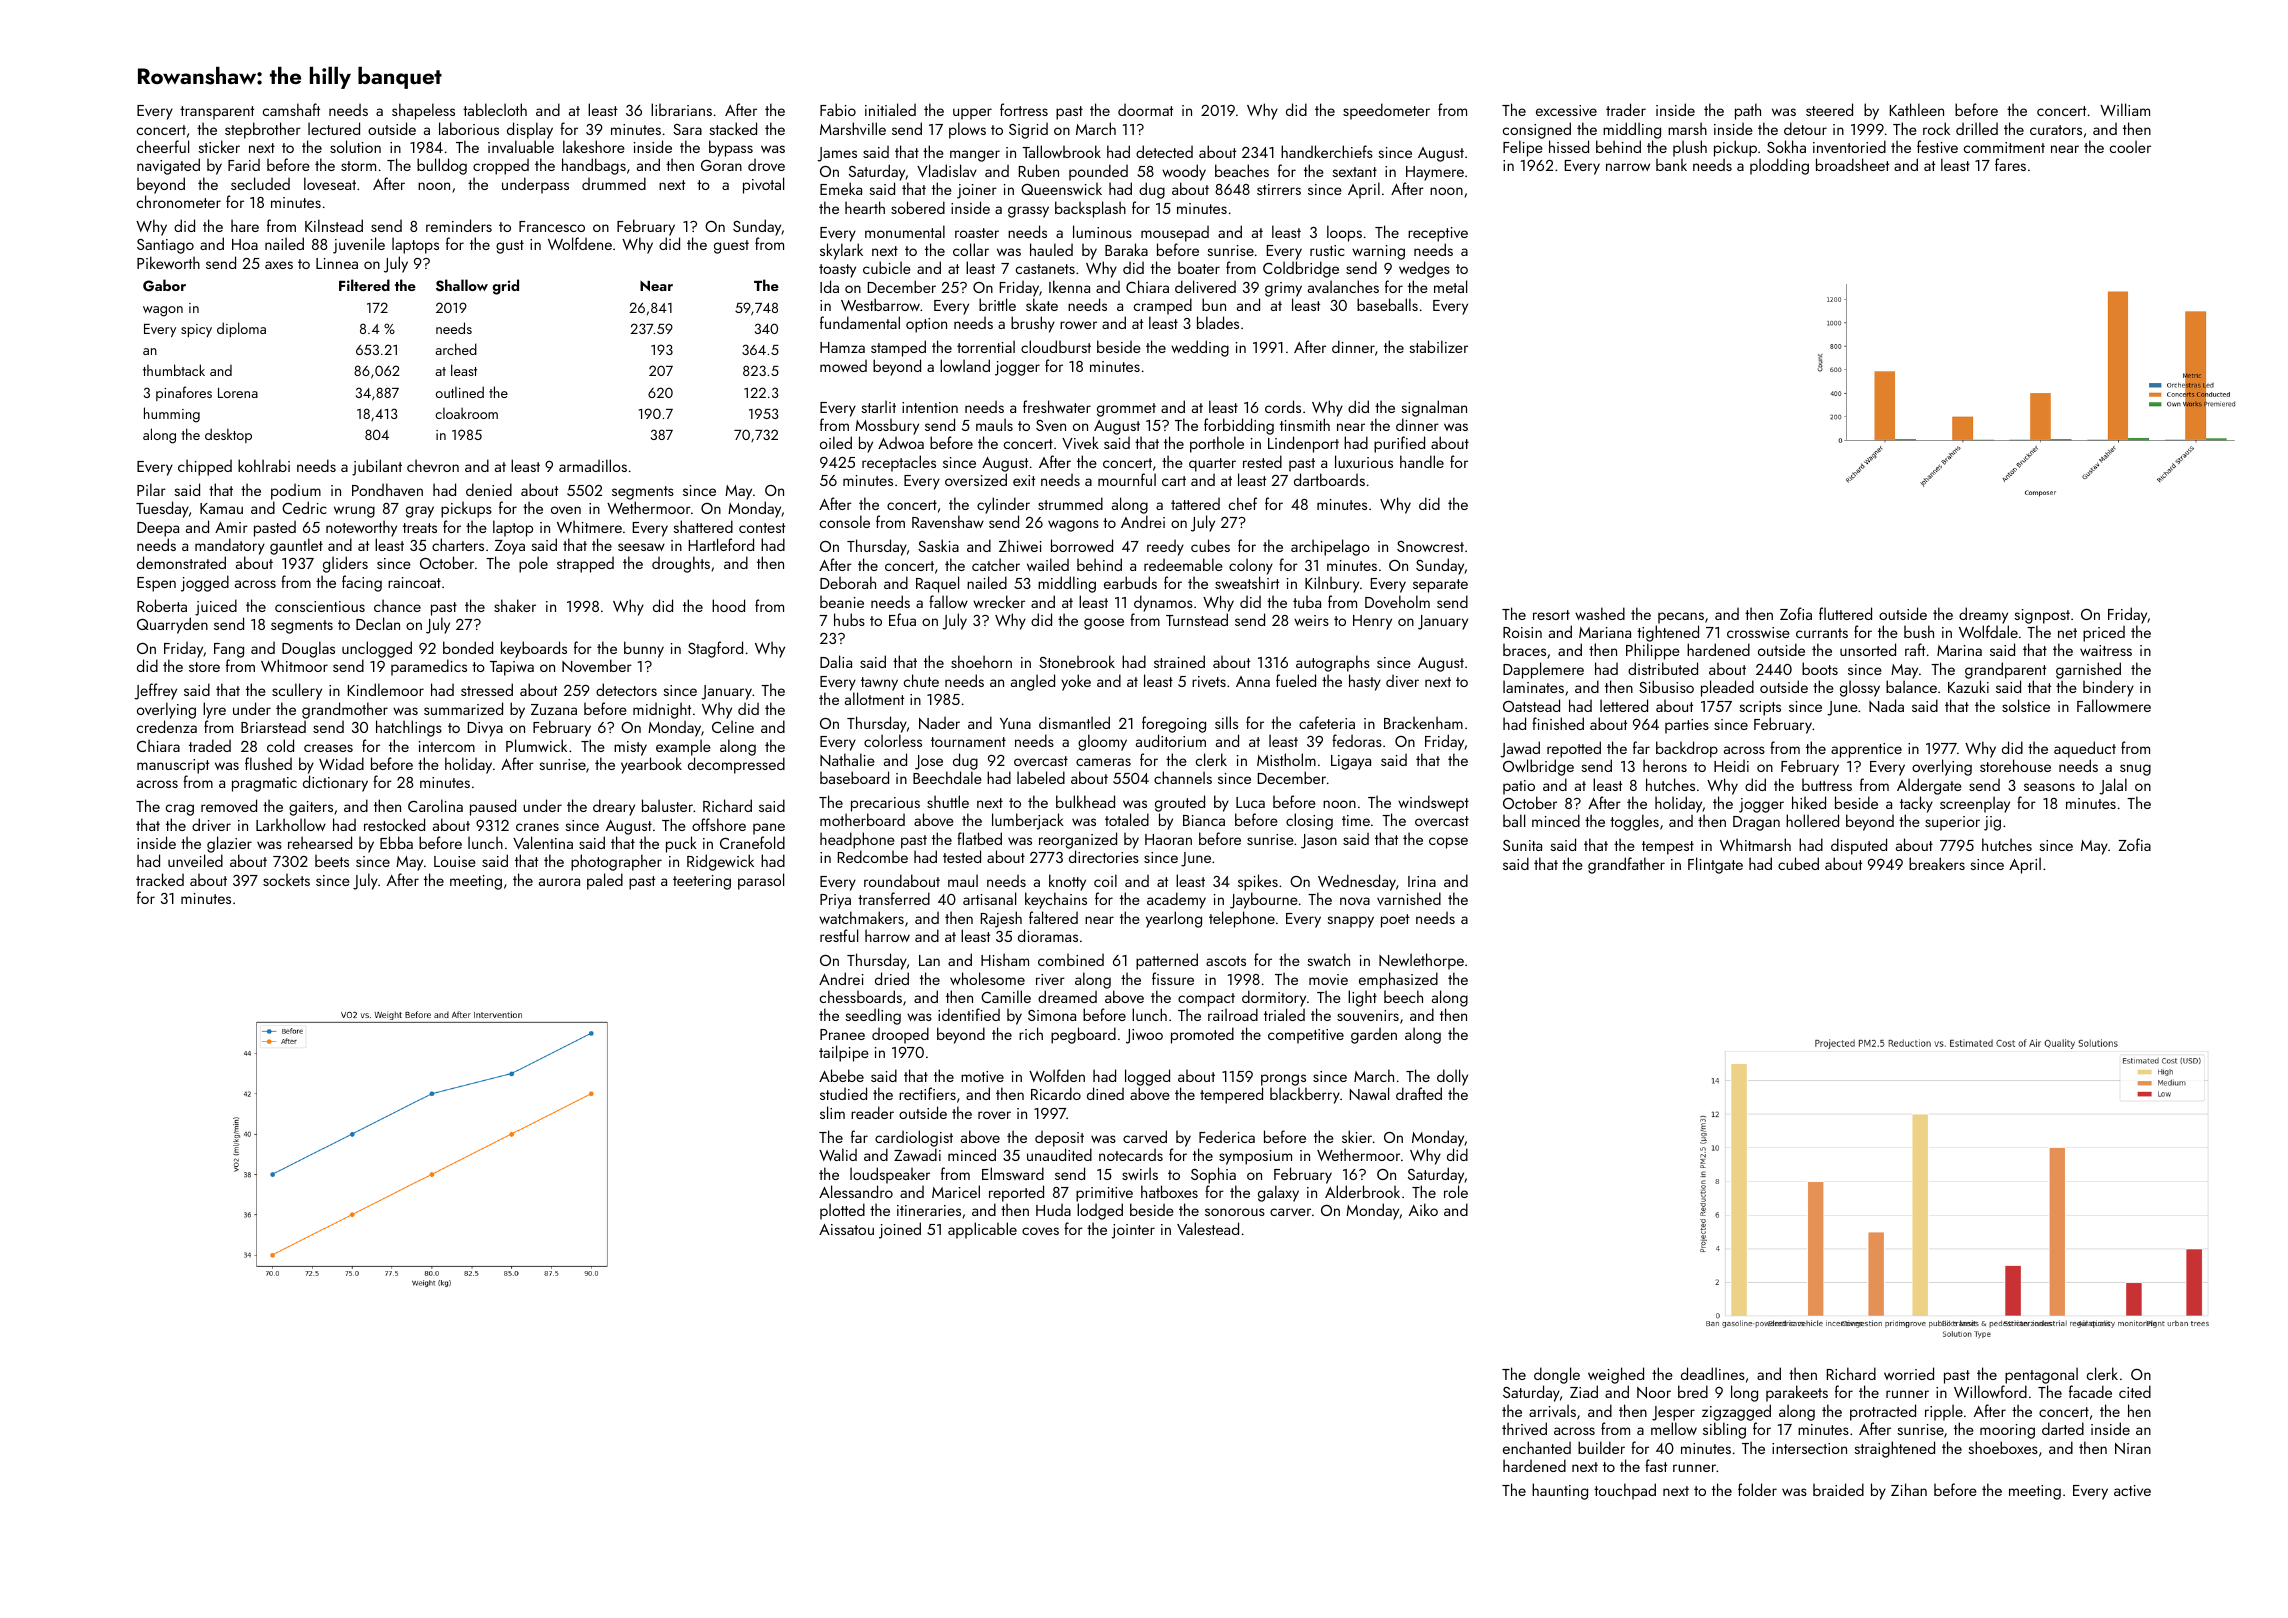 The width and height of the screenshot is (2288, 1618). Describe the element at coordinates (2088, 670) in the screenshot. I see `garnished` at that location.
